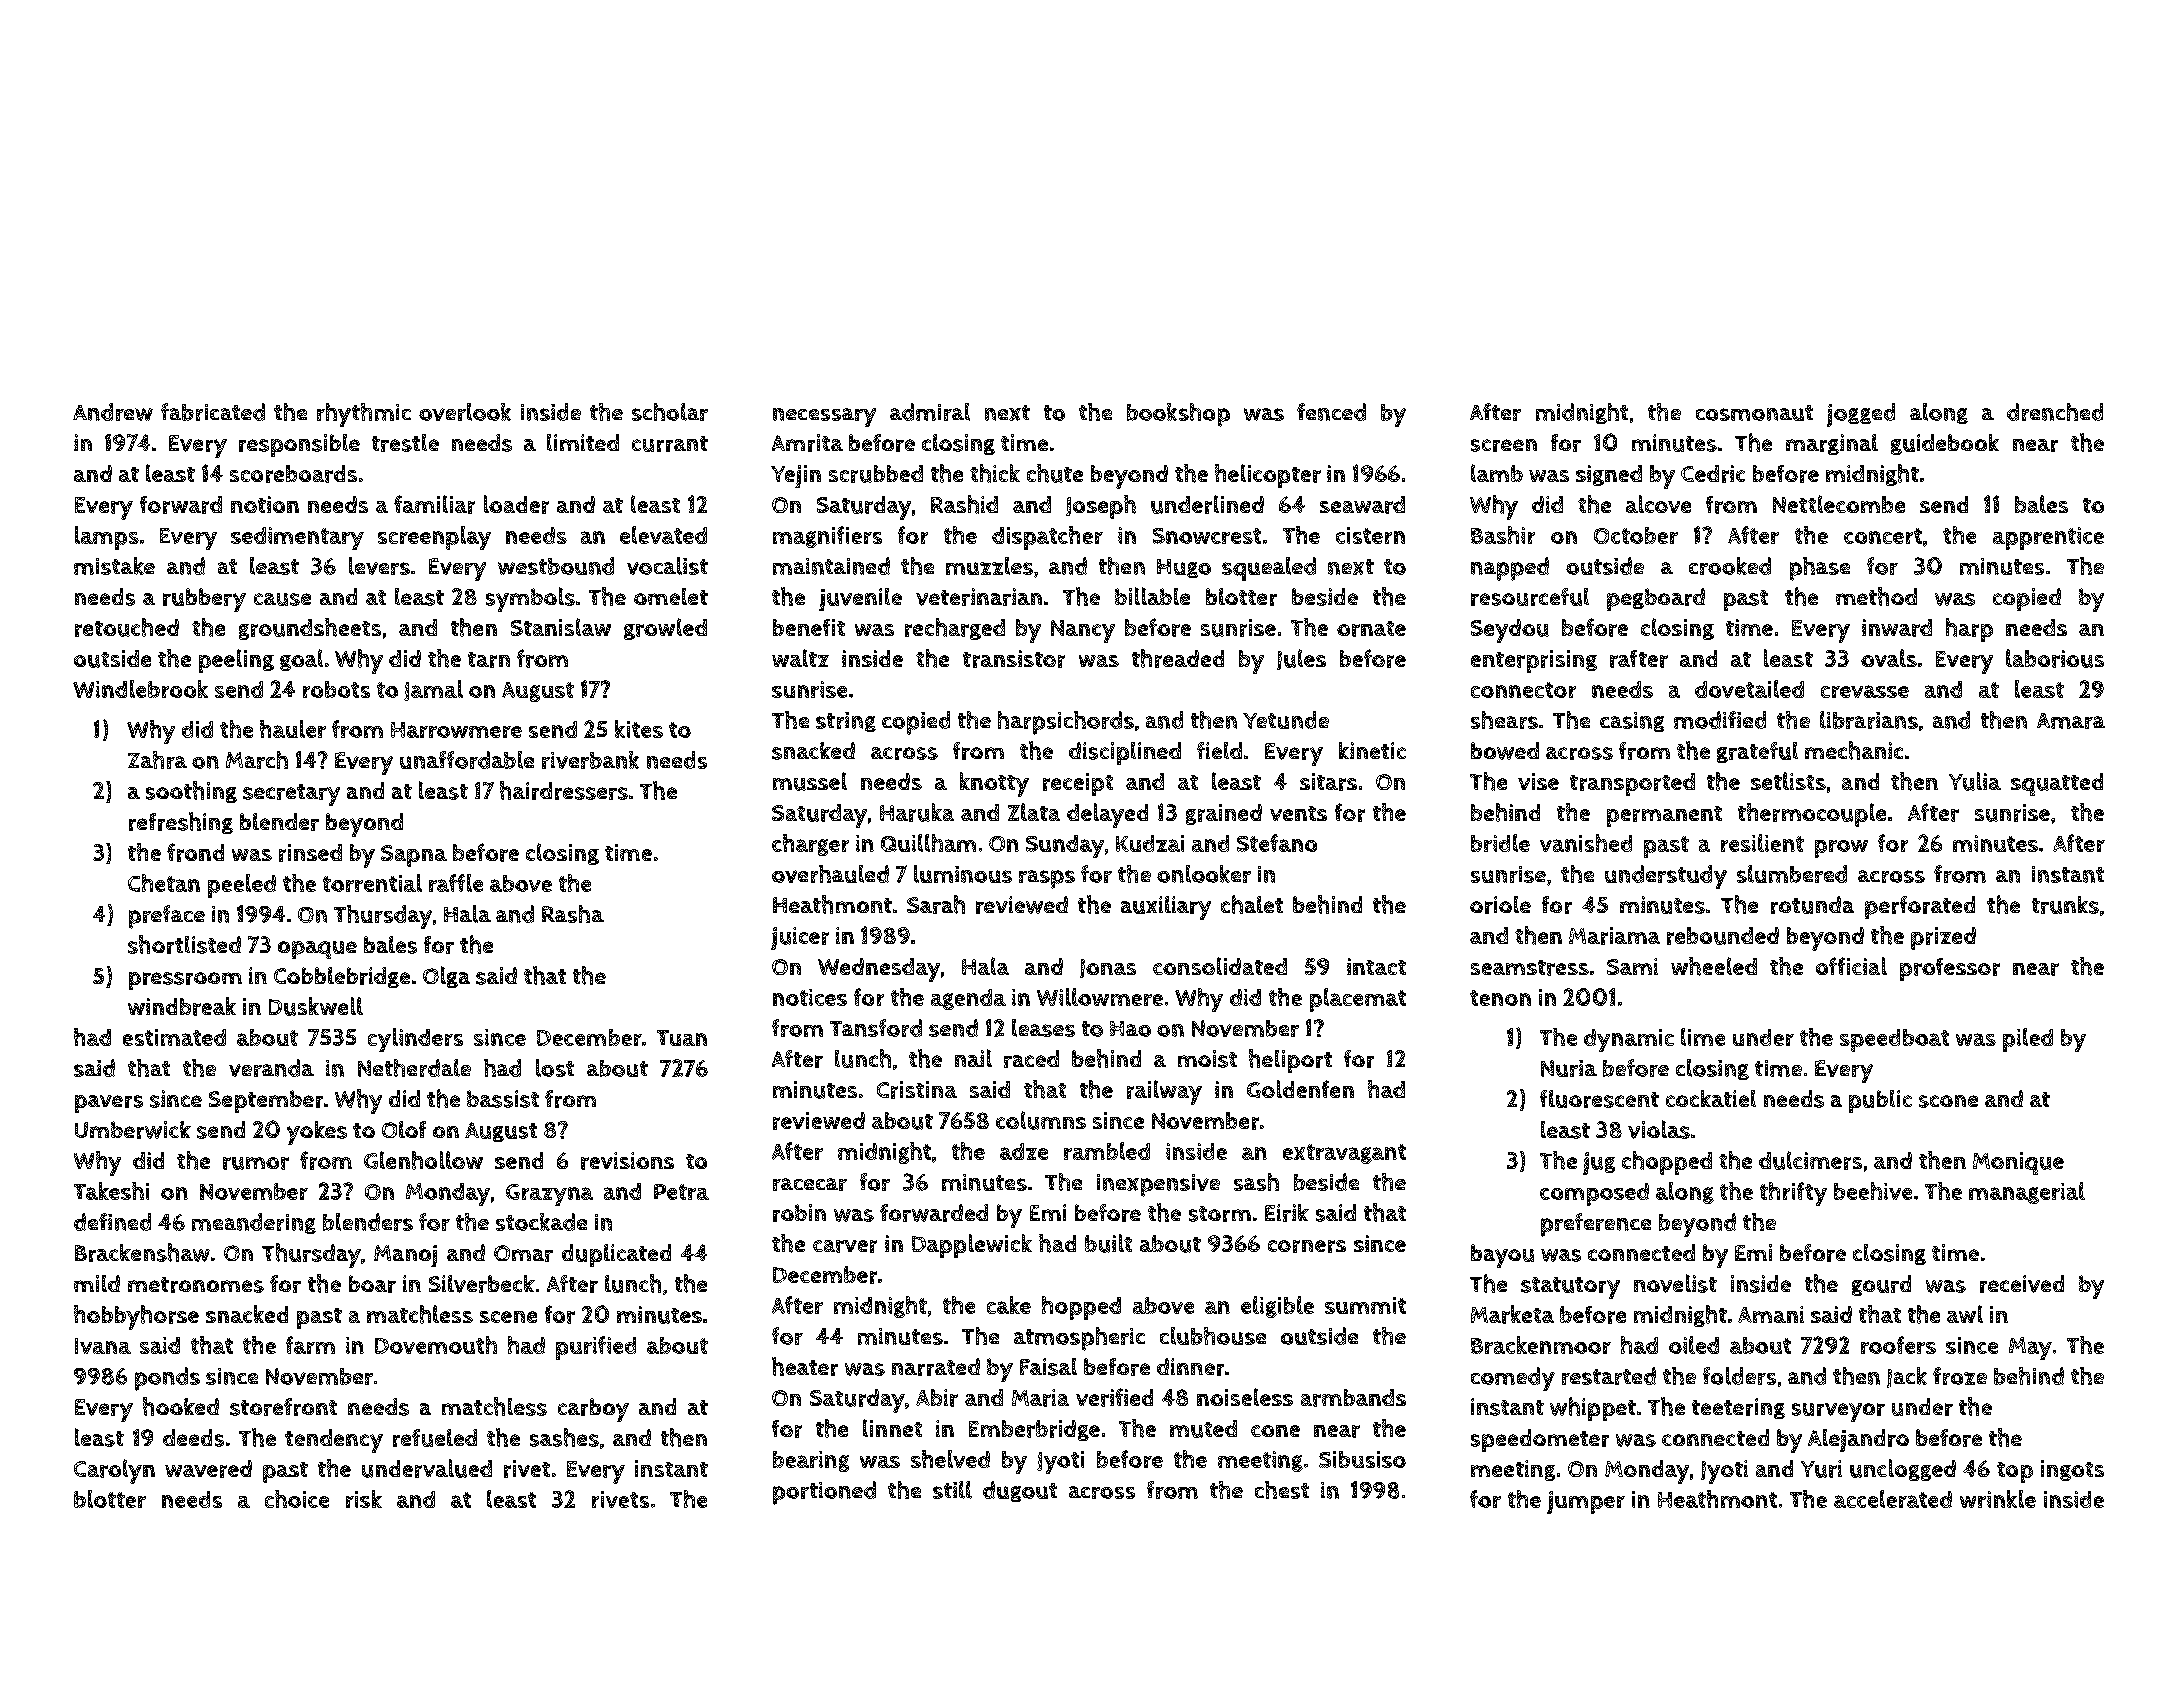 The height and width of the screenshot is (1683, 2178). I want to click on gourd, so click(1881, 1285).
